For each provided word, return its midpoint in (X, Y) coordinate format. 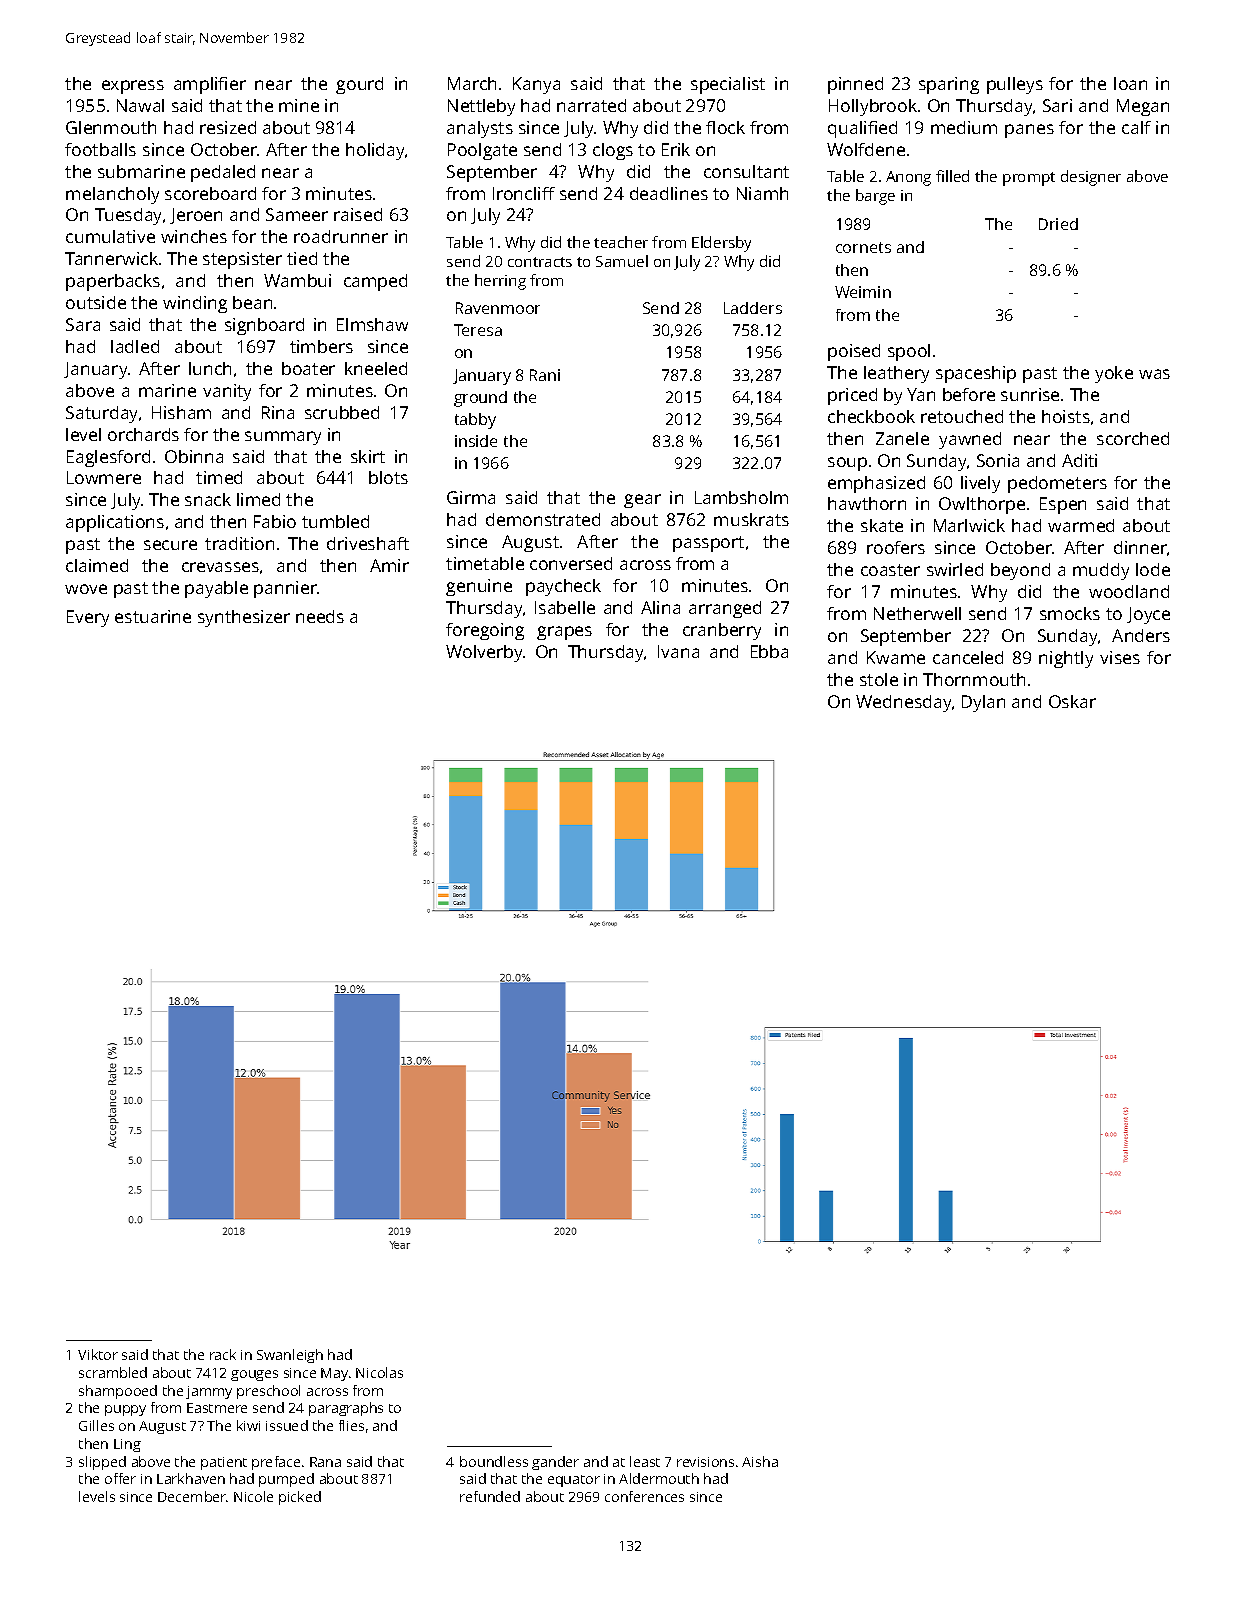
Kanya (536, 85)
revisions (705, 1462)
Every (88, 618)
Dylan (983, 703)
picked (300, 1498)
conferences (644, 1496)
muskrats (751, 519)
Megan (1143, 107)
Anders (1141, 635)
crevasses (220, 567)
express (133, 87)
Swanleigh (290, 1356)
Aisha (760, 1461)
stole (879, 679)
